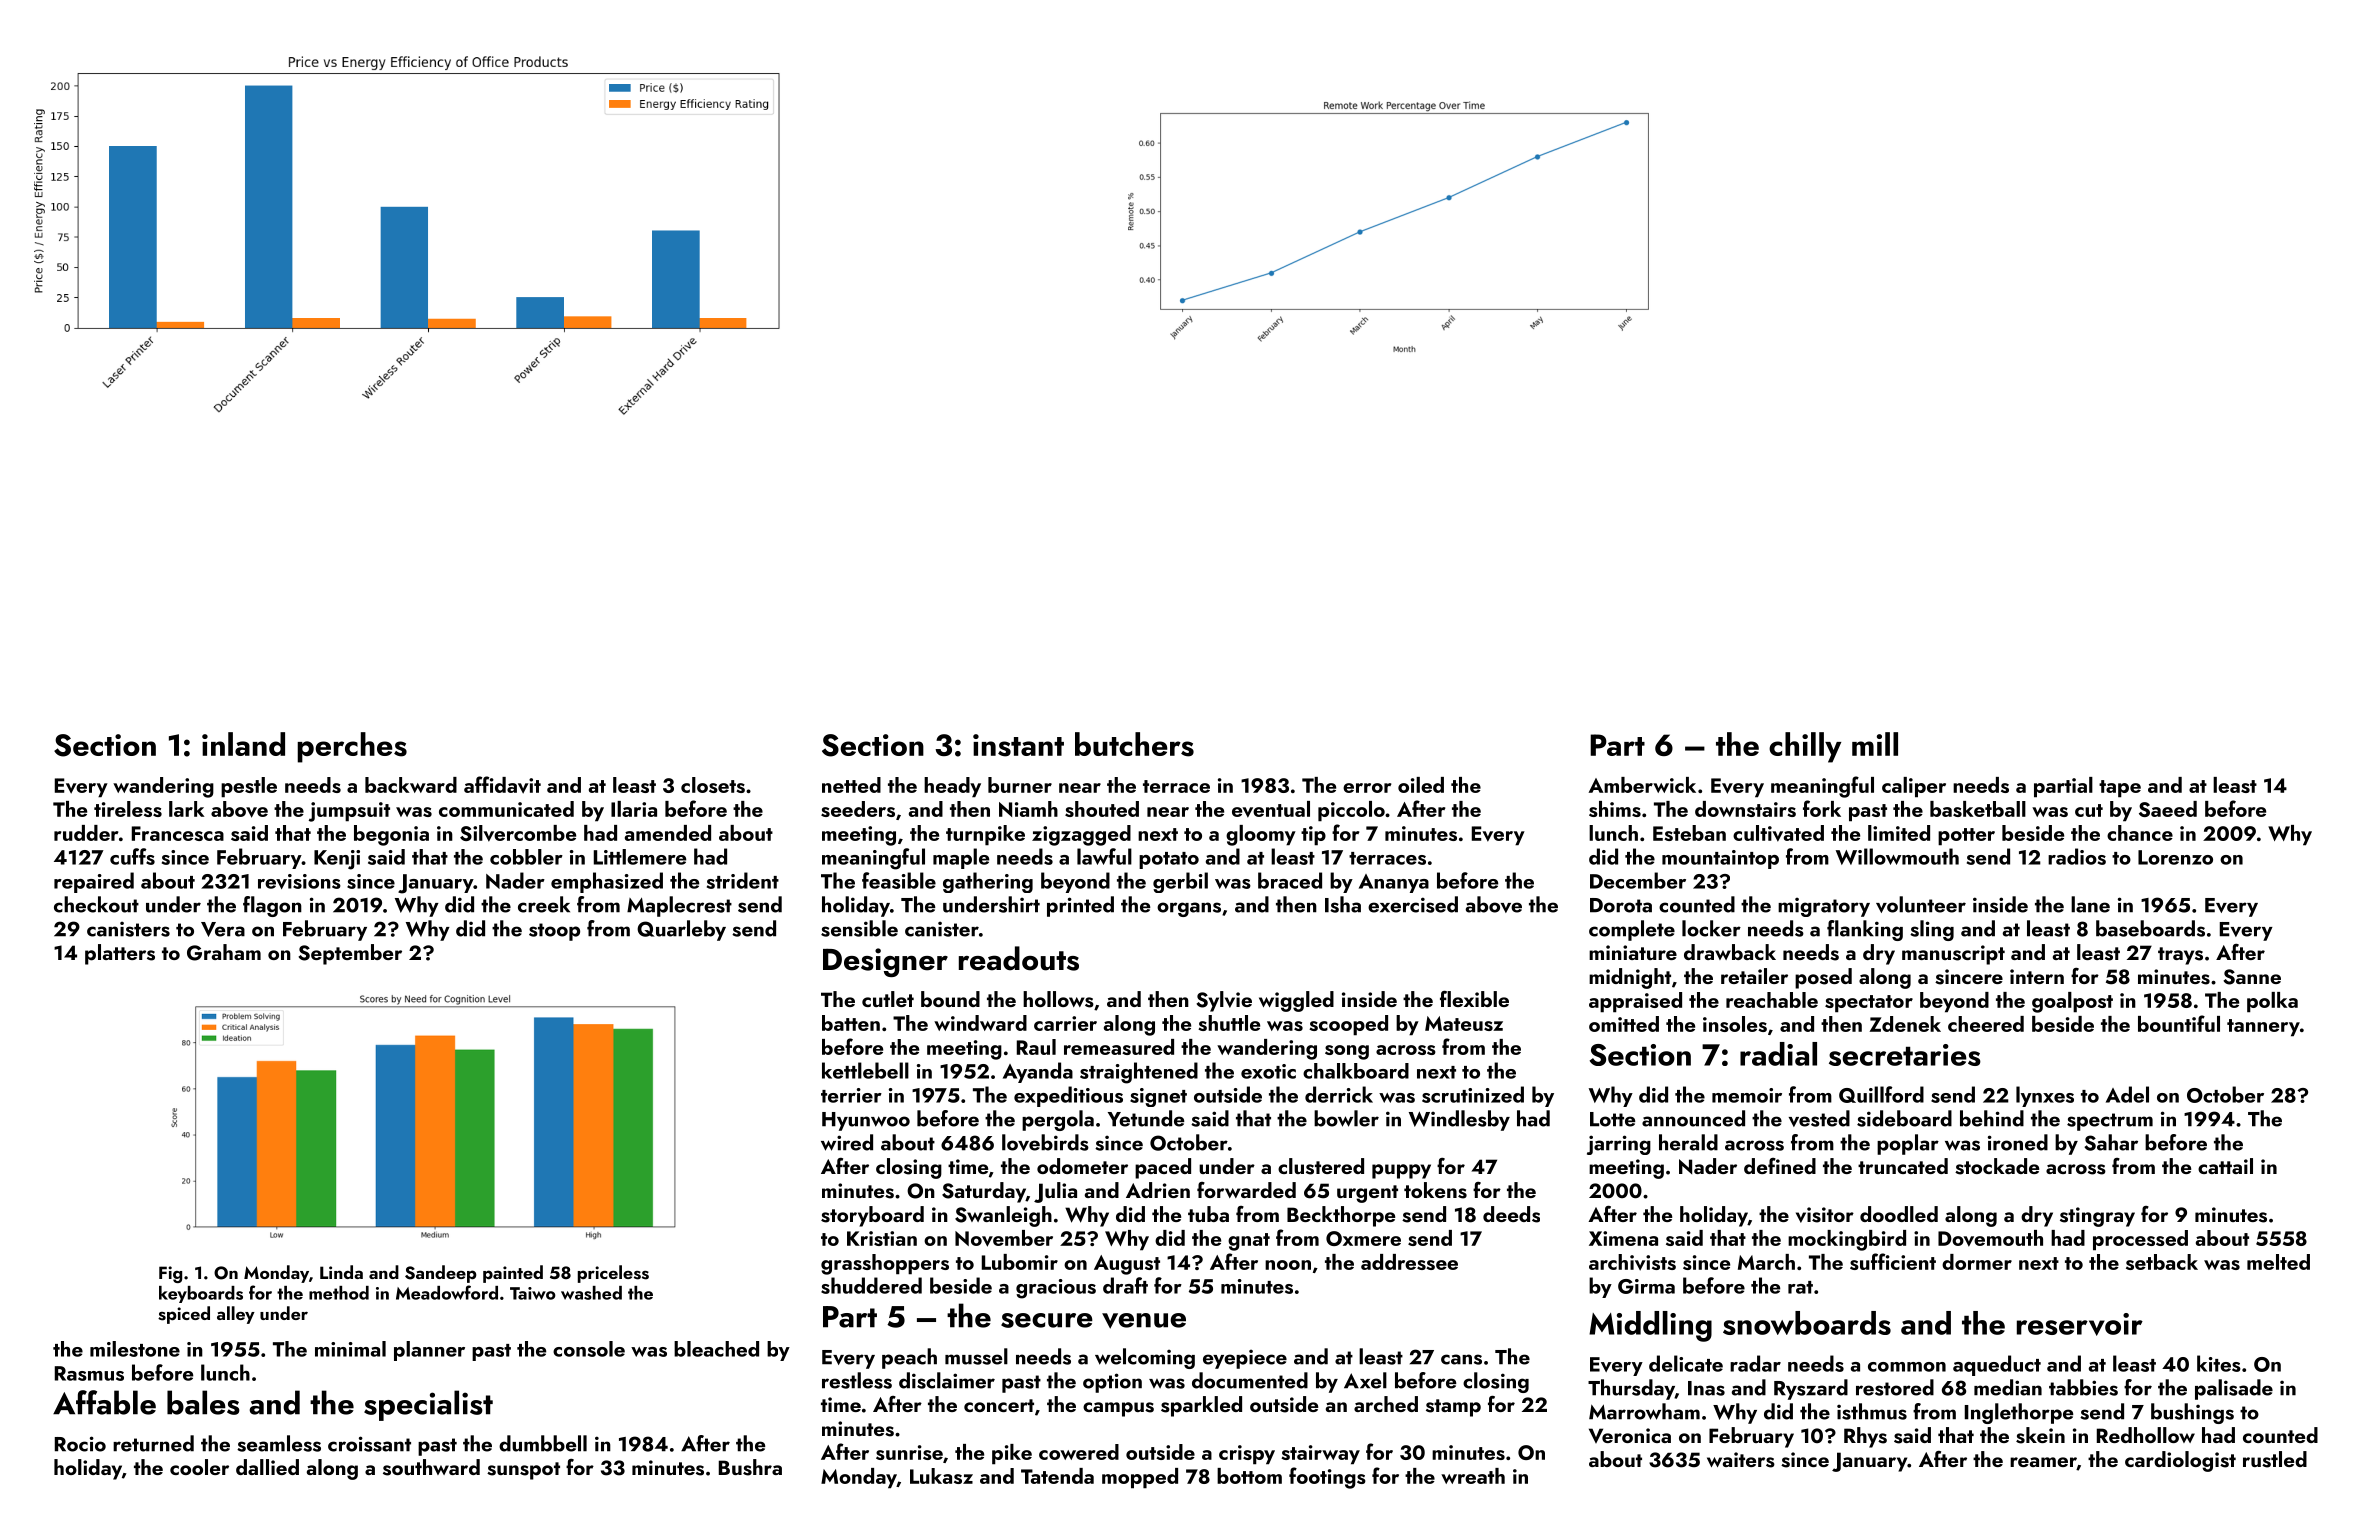 This image has width=2380, height=1540. What do you see at coordinates (2043, 1463) in the image?
I see `reamer` at bounding box center [2043, 1463].
